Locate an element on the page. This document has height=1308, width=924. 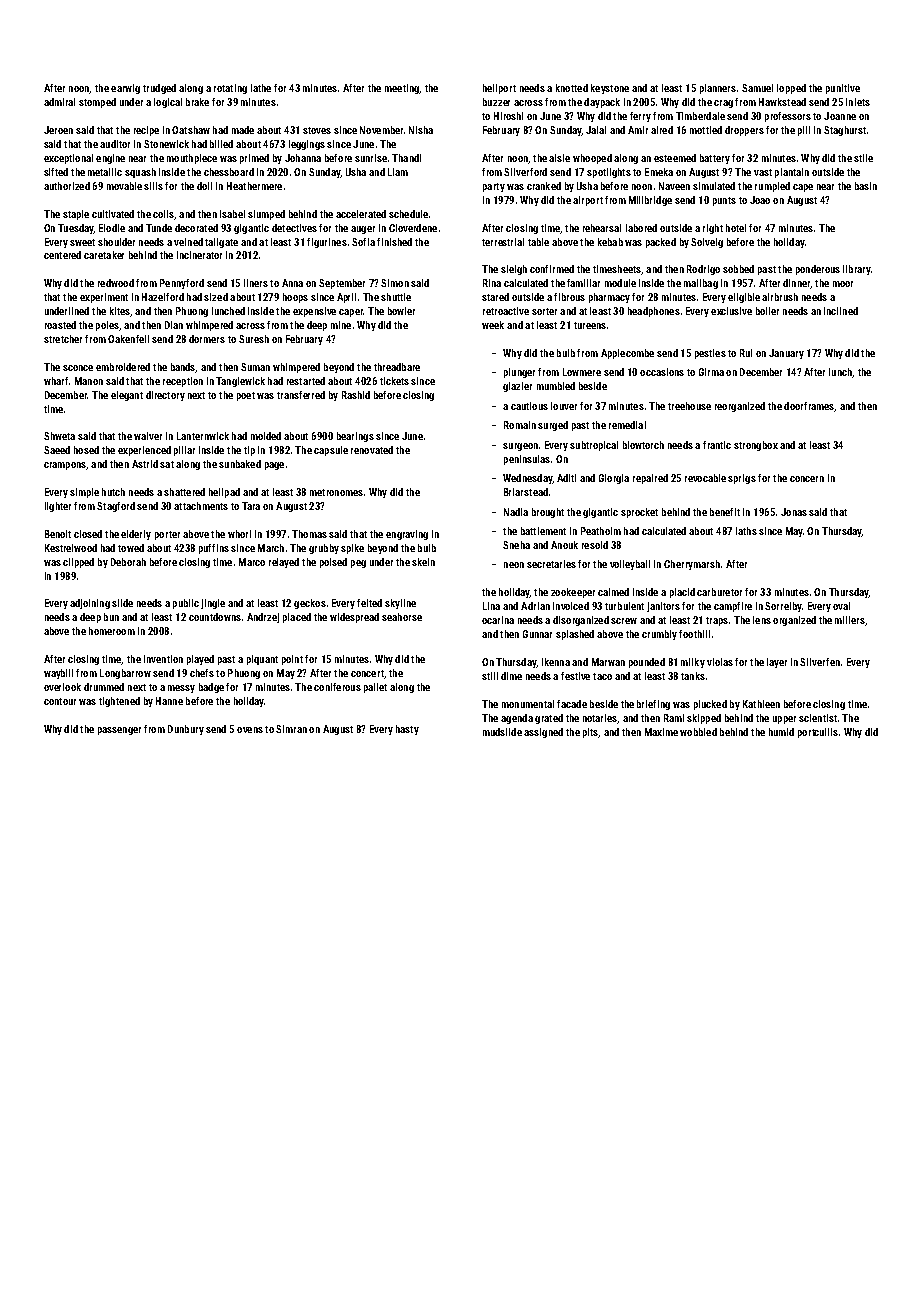
hotel is located at coordinates (736, 228).
